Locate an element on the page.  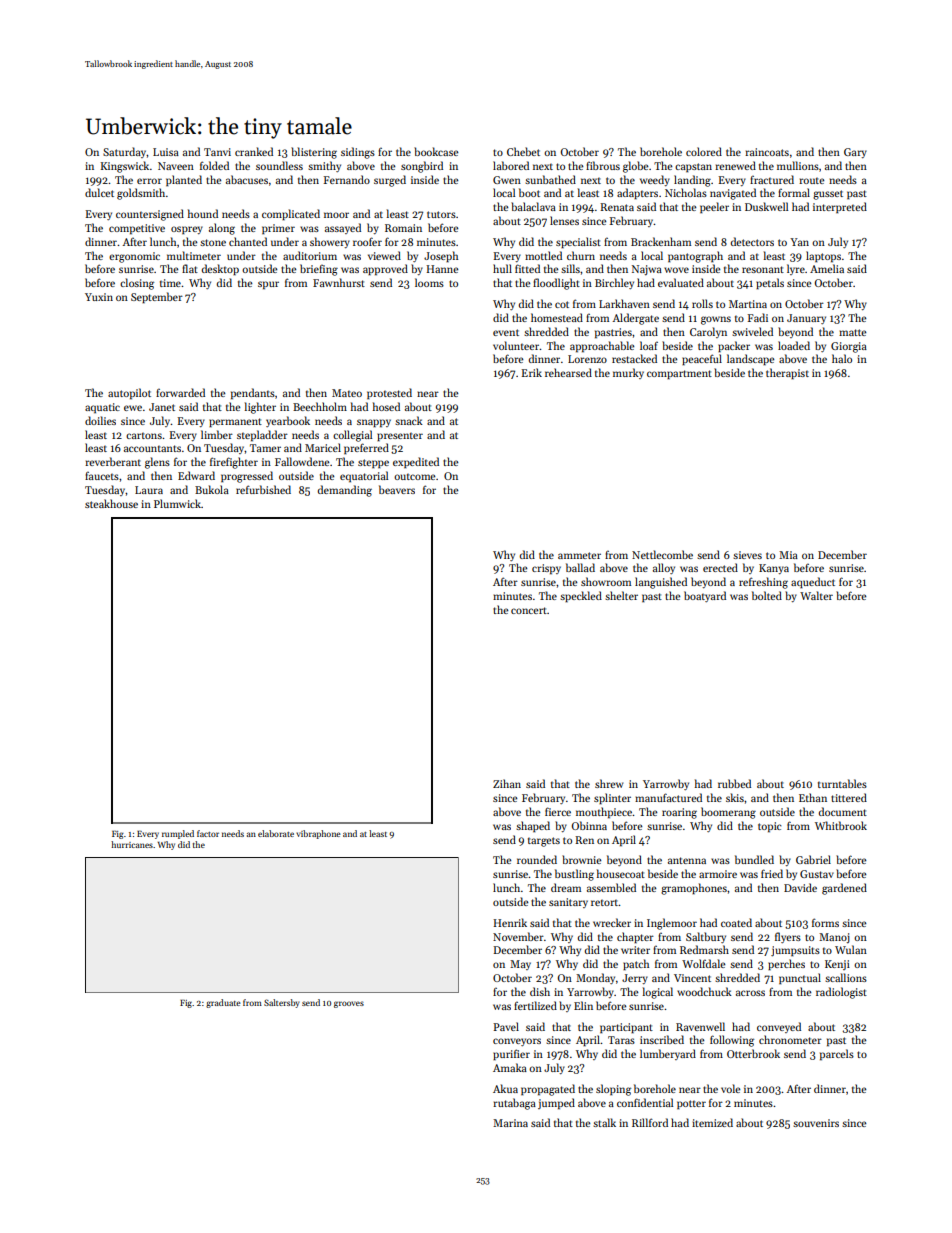
vibraphone is located at coordinates (318, 834).
